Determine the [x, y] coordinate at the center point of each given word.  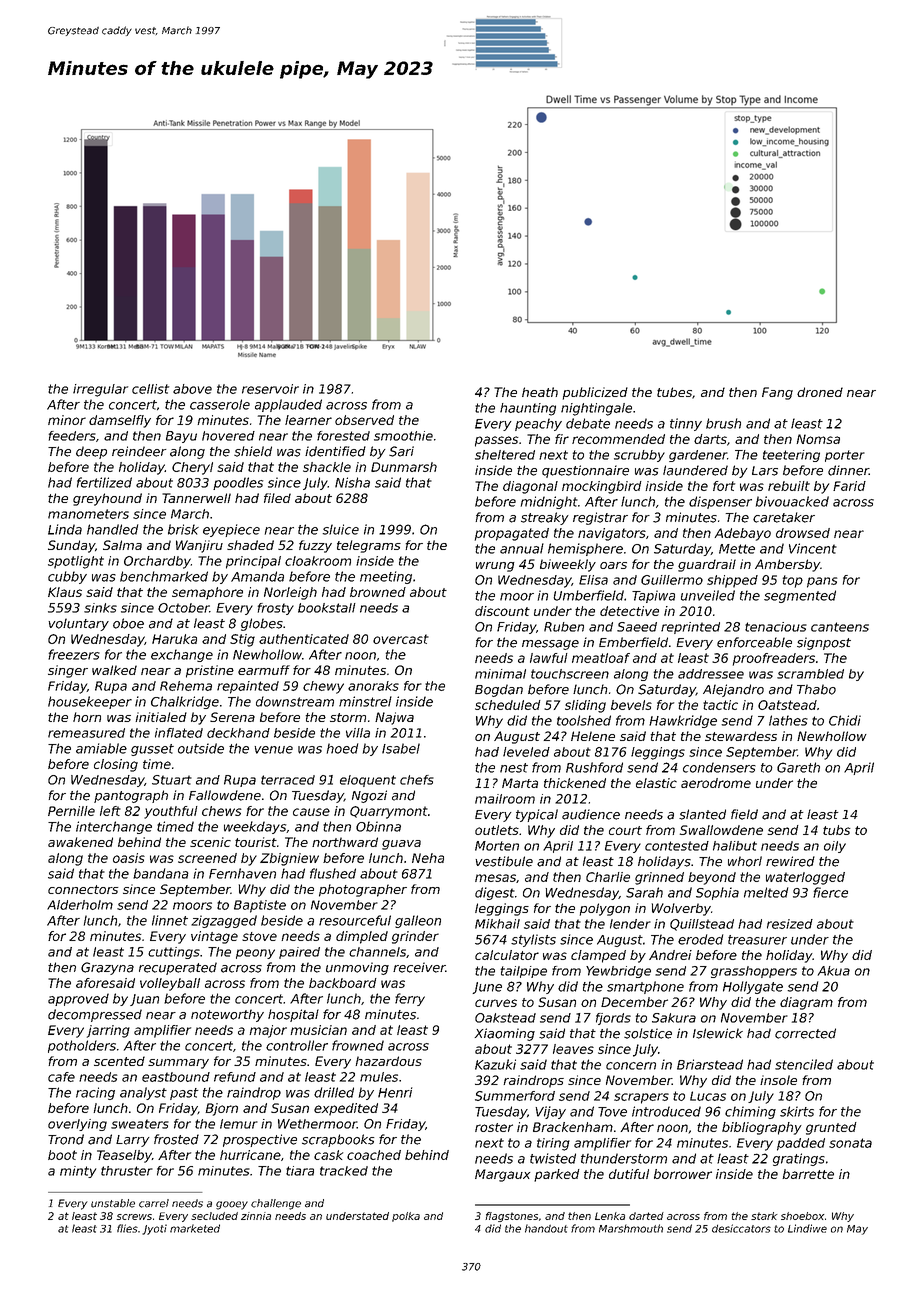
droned [820, 392]
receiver [419, 967]
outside [201, 748]
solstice [648, 1033]
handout [546, 1228]
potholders [82, 1046]
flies [127, 1228]
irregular [100, 390]
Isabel [401, 748]
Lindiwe [807, 1228]
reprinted [690, 628]
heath [540, 392]
